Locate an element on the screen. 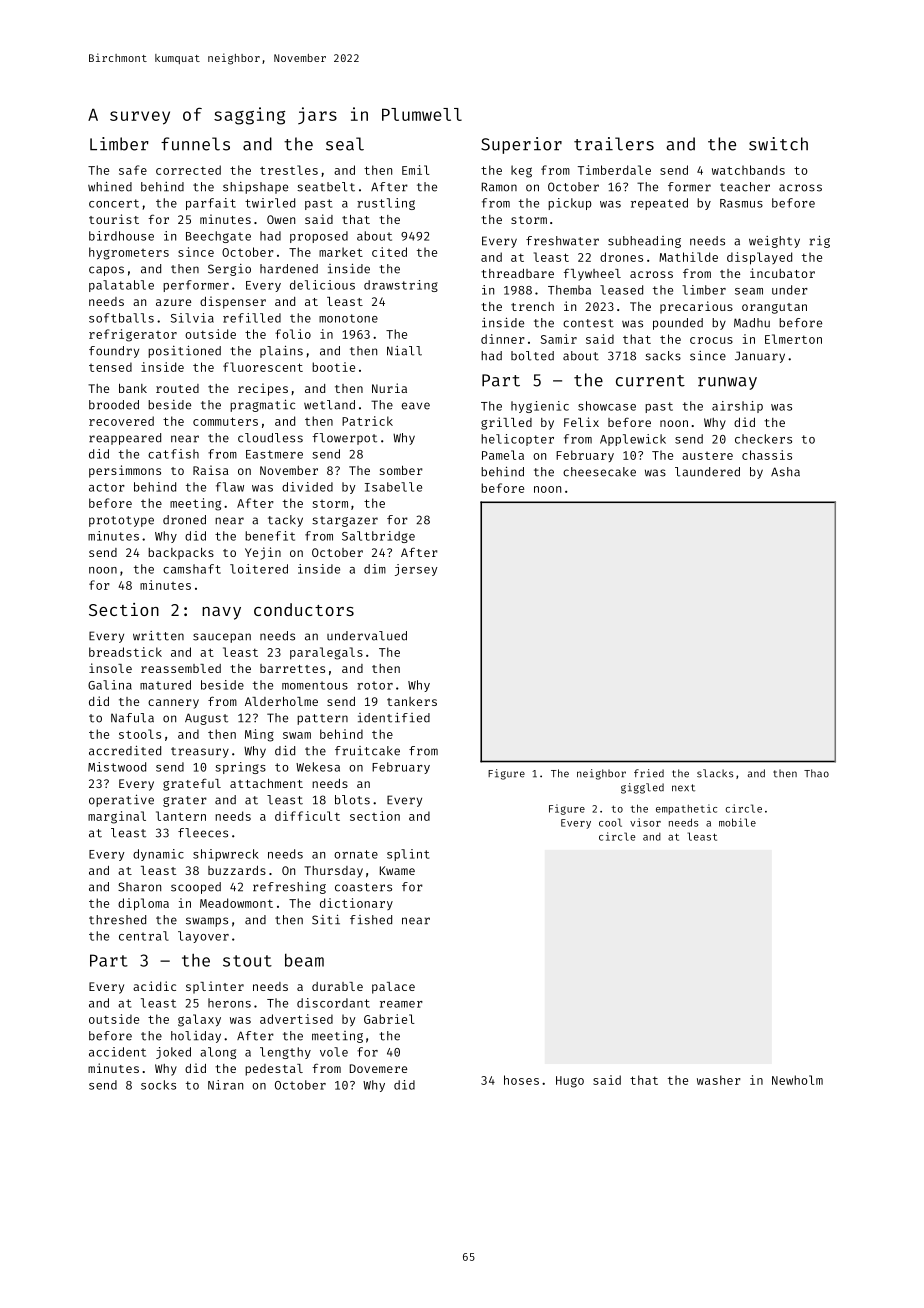 The width and height of the screenshot is (924, 1308). tankers is located at coordinates (412, 701).
